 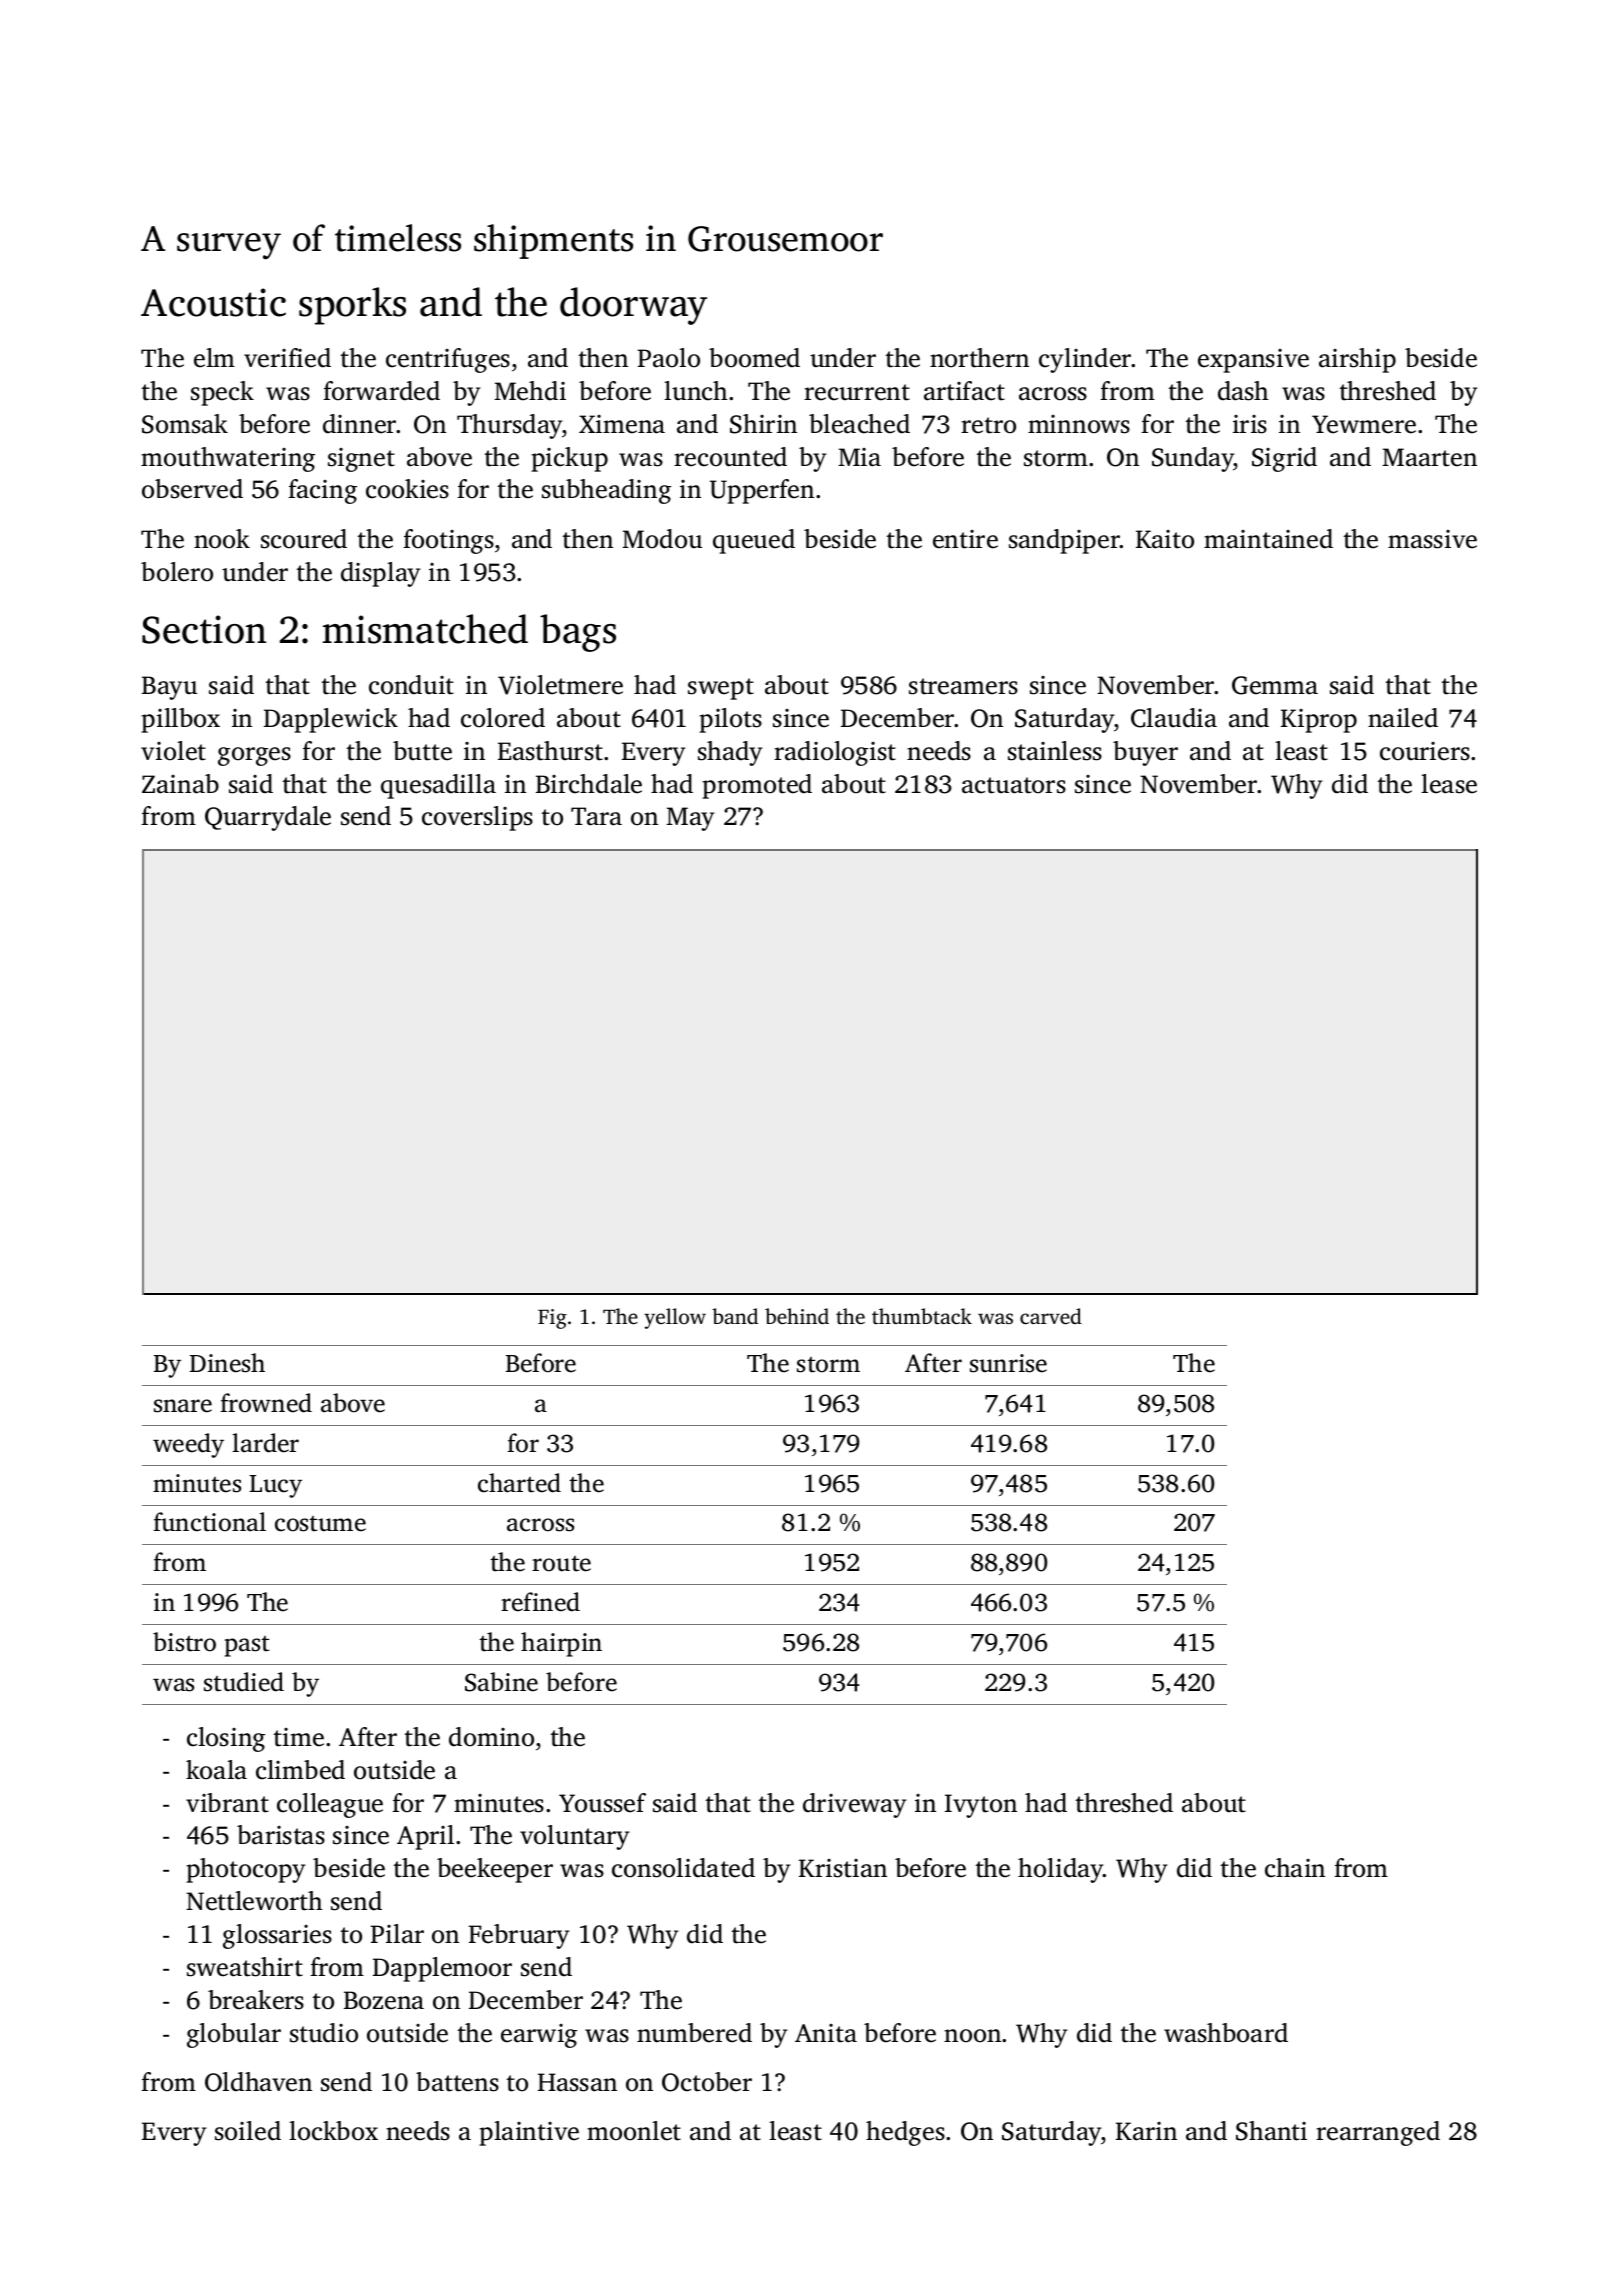 What do you see at coordinates (1378, 2133) in the document?
I see `rearranged` at bounding box center [1378, 2133].
